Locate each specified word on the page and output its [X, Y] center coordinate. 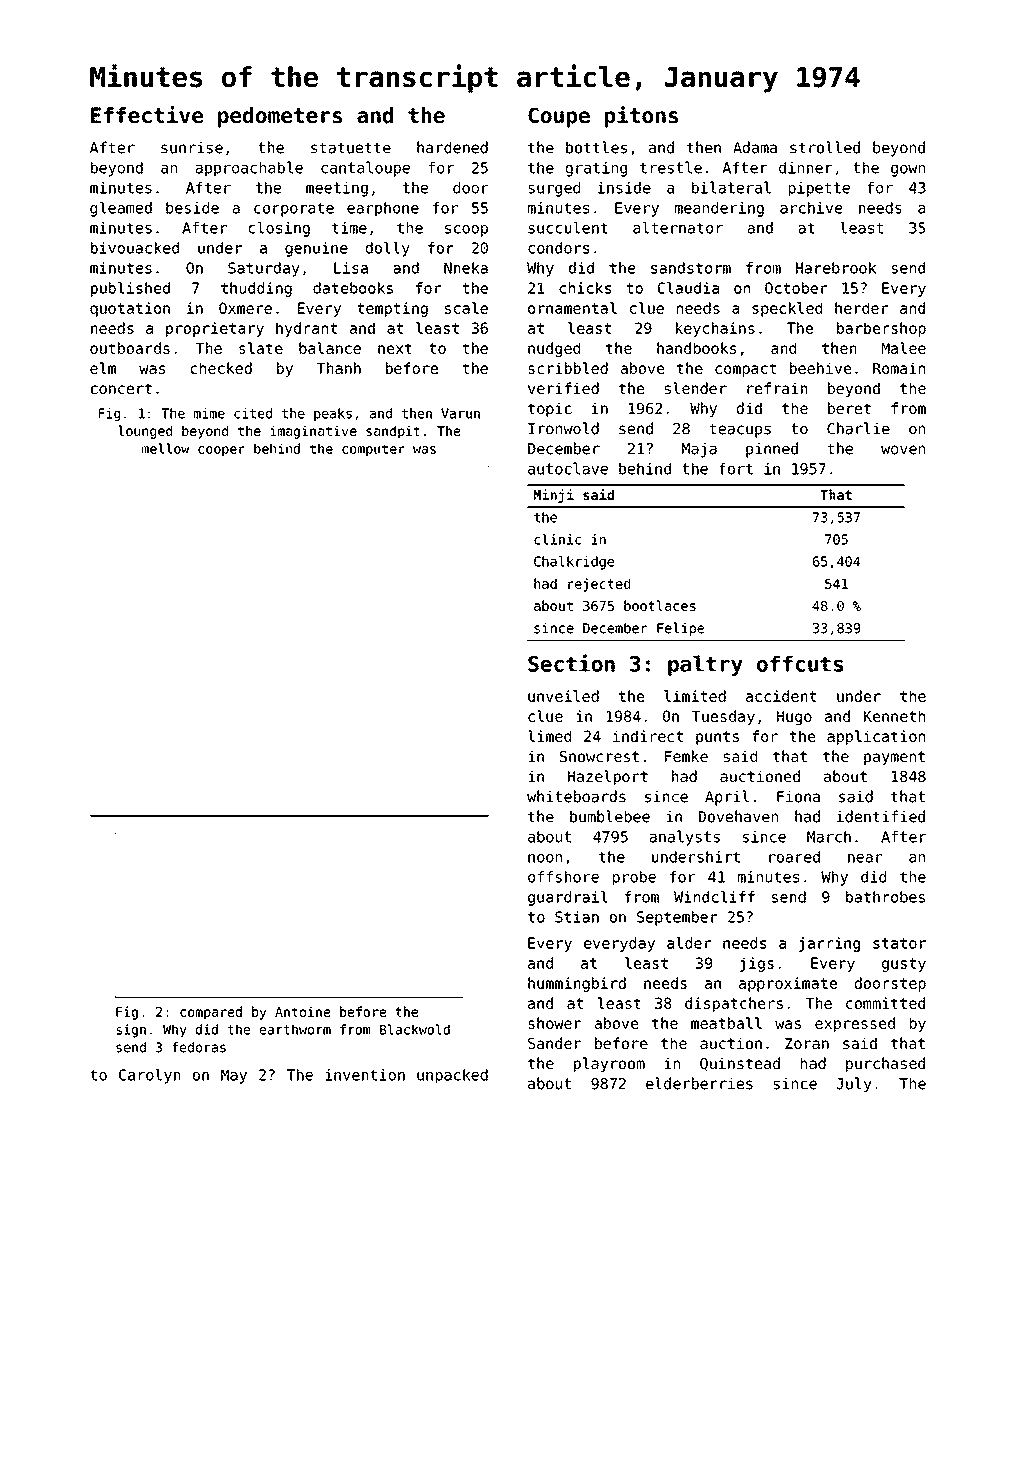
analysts [684, 838]
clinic [557, 539]
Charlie [858, 428]
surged [554, 189]
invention [365, 1075]
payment [894, 758]
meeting [337, 189]
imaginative [313, 432]
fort [736, 469]
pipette [819, 189]
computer [373, 450]
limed [549, 736]
